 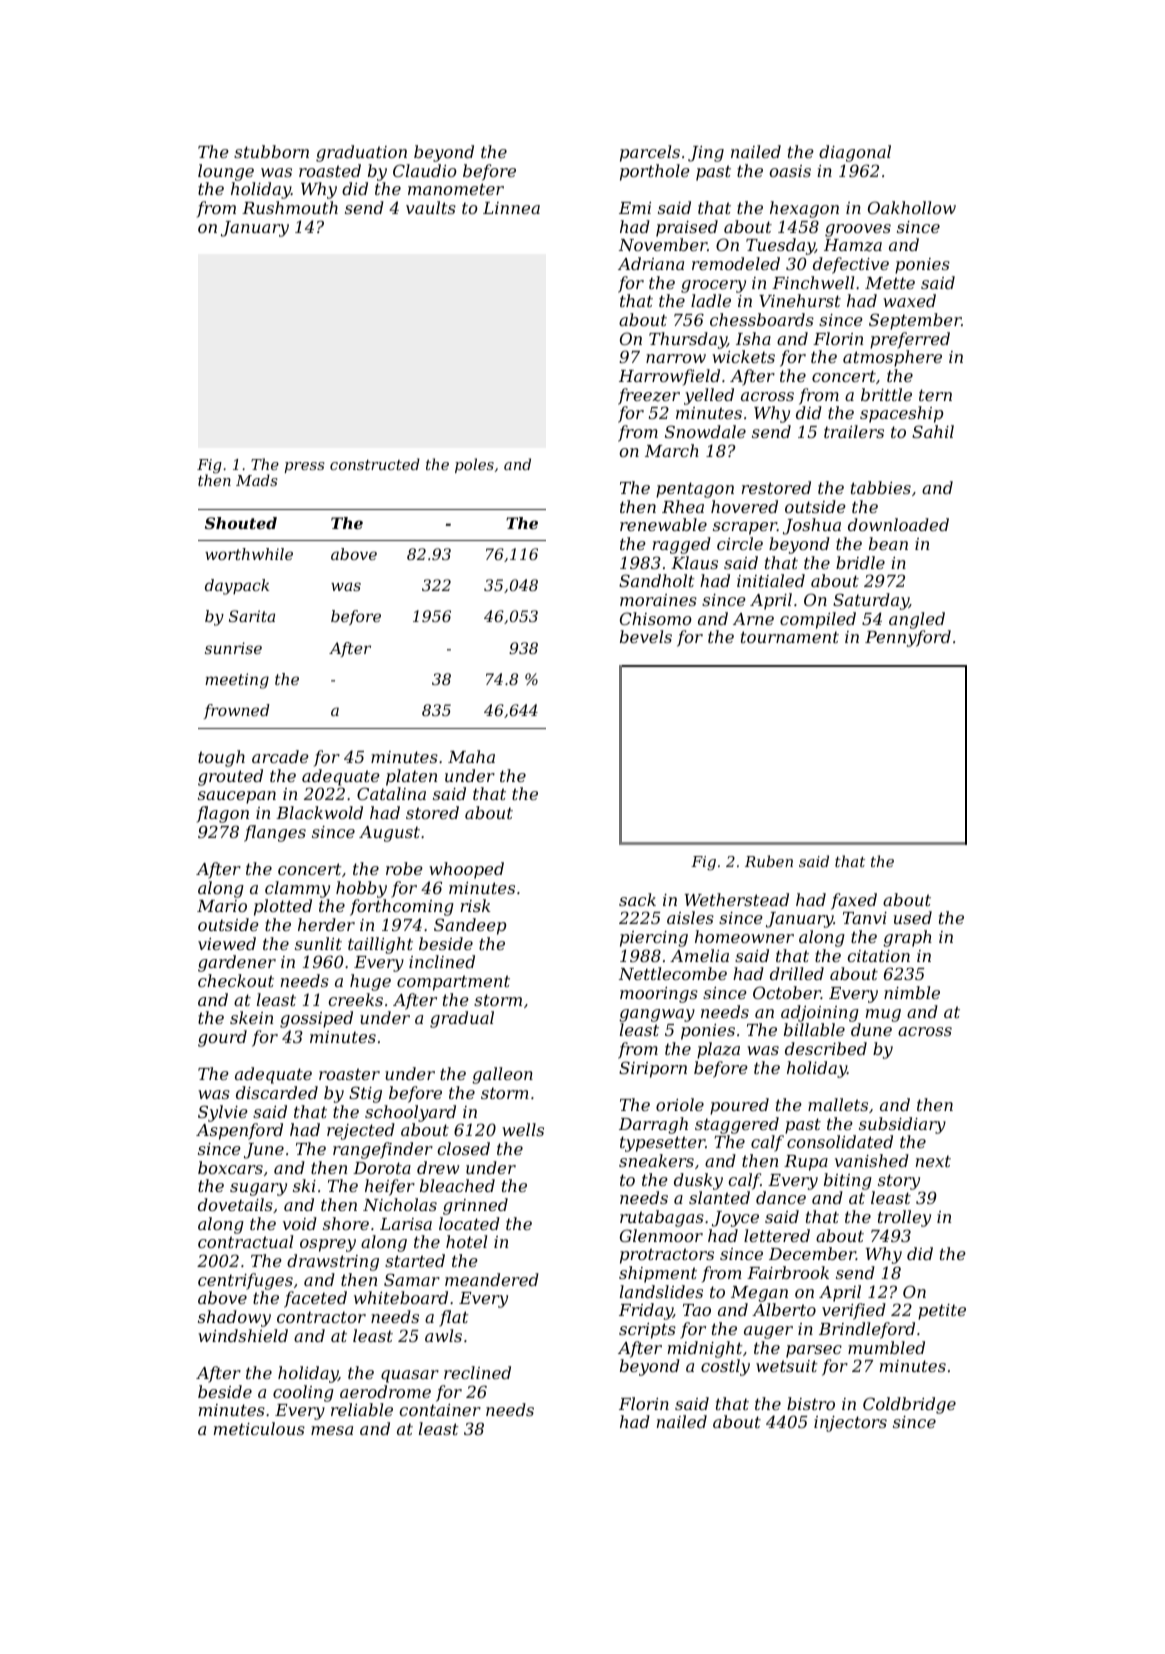 I want to click on Blackwold, so click(x=319, y=812).
